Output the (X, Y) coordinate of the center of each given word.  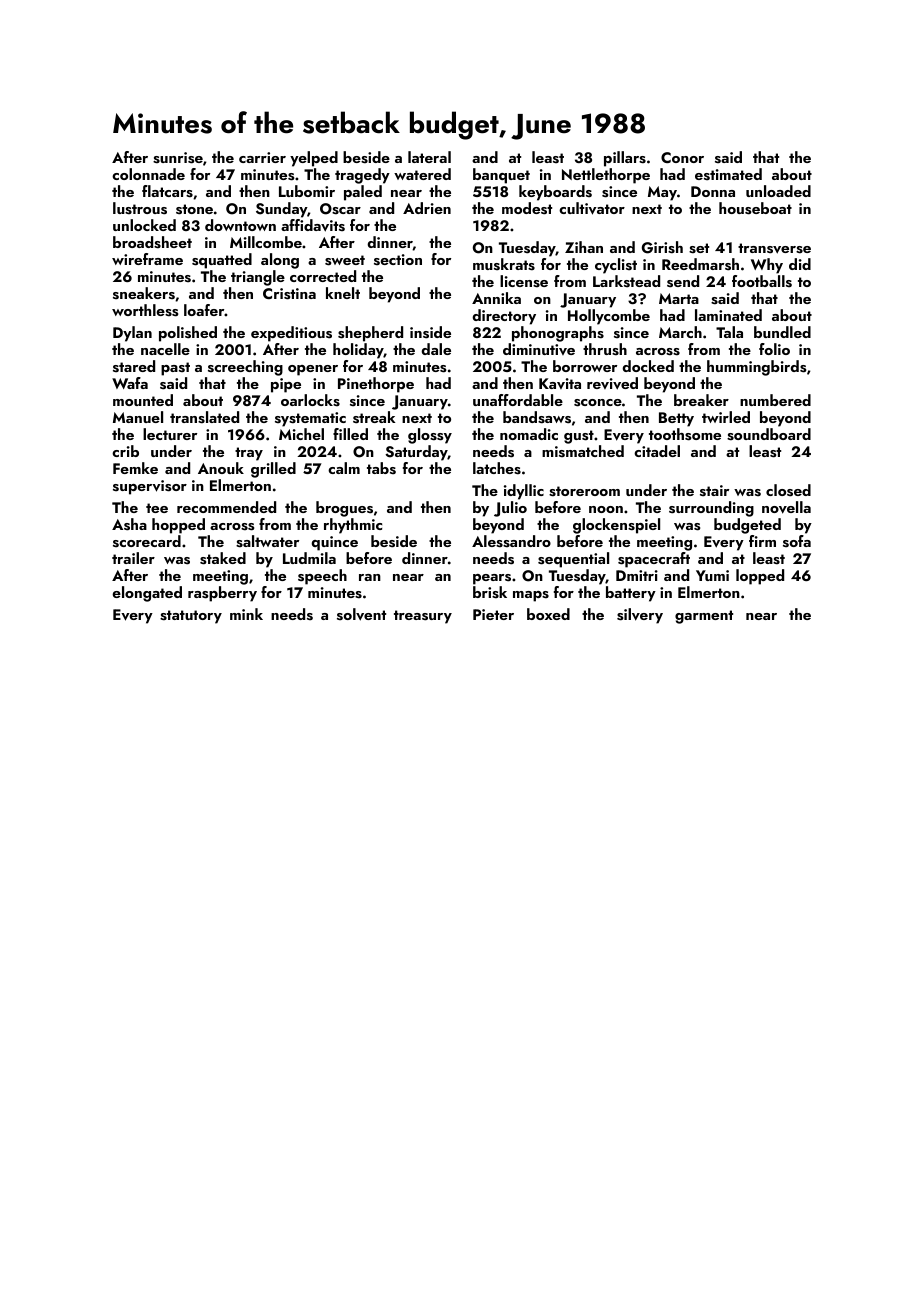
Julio (510, 509)
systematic (310, 419)
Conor (682, 157)
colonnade (148, 174)
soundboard (769, 434)
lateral (429, 157)
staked (223, 558)
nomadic (529, 434)
